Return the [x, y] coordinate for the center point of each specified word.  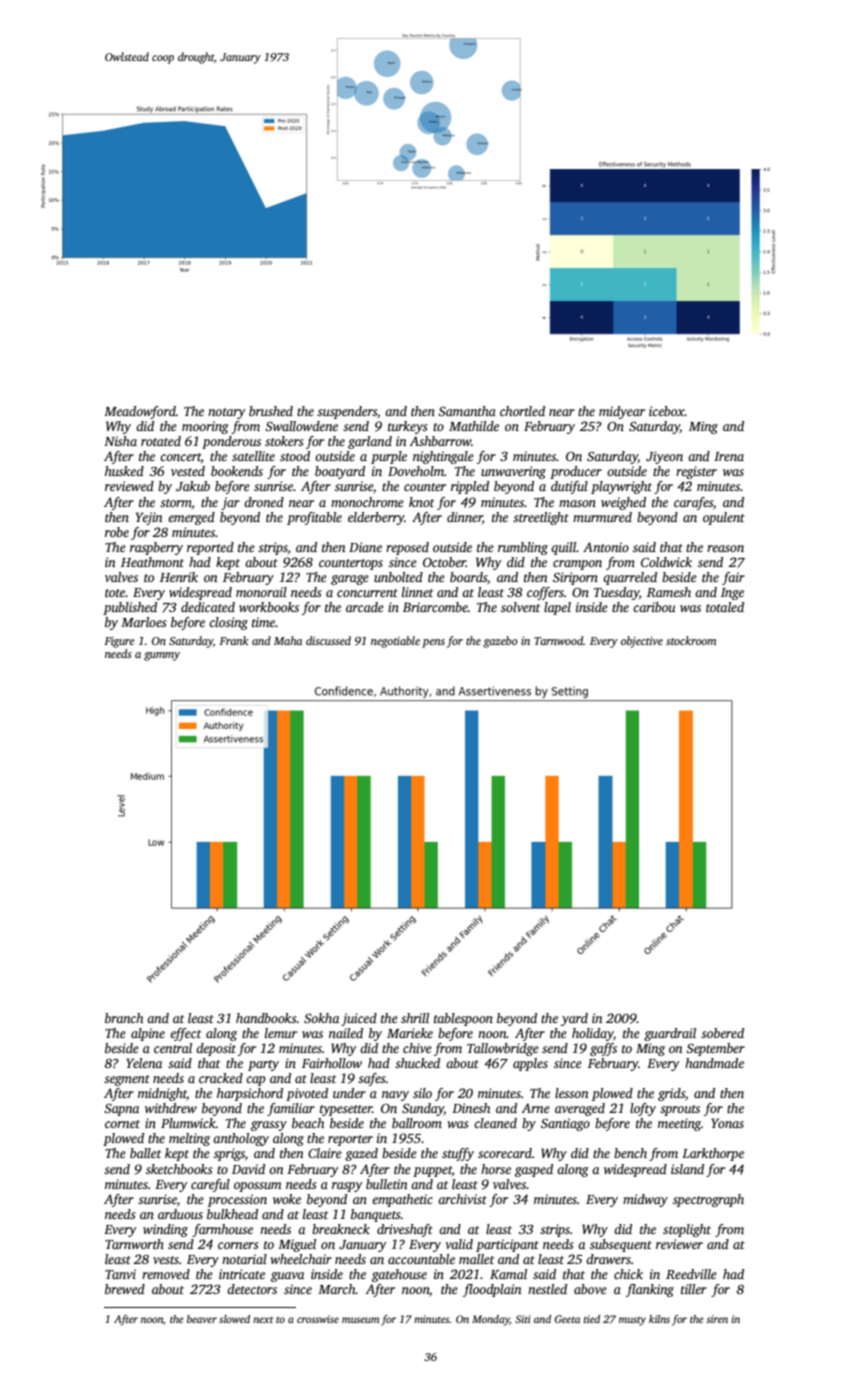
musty [632, 1321]
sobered [722, 1033]
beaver [202, 1319]
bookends [237, 471]
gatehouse [399, 1275]
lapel [557, 608]
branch [124, 1018]
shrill [415, 1018]
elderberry [376, 518]
